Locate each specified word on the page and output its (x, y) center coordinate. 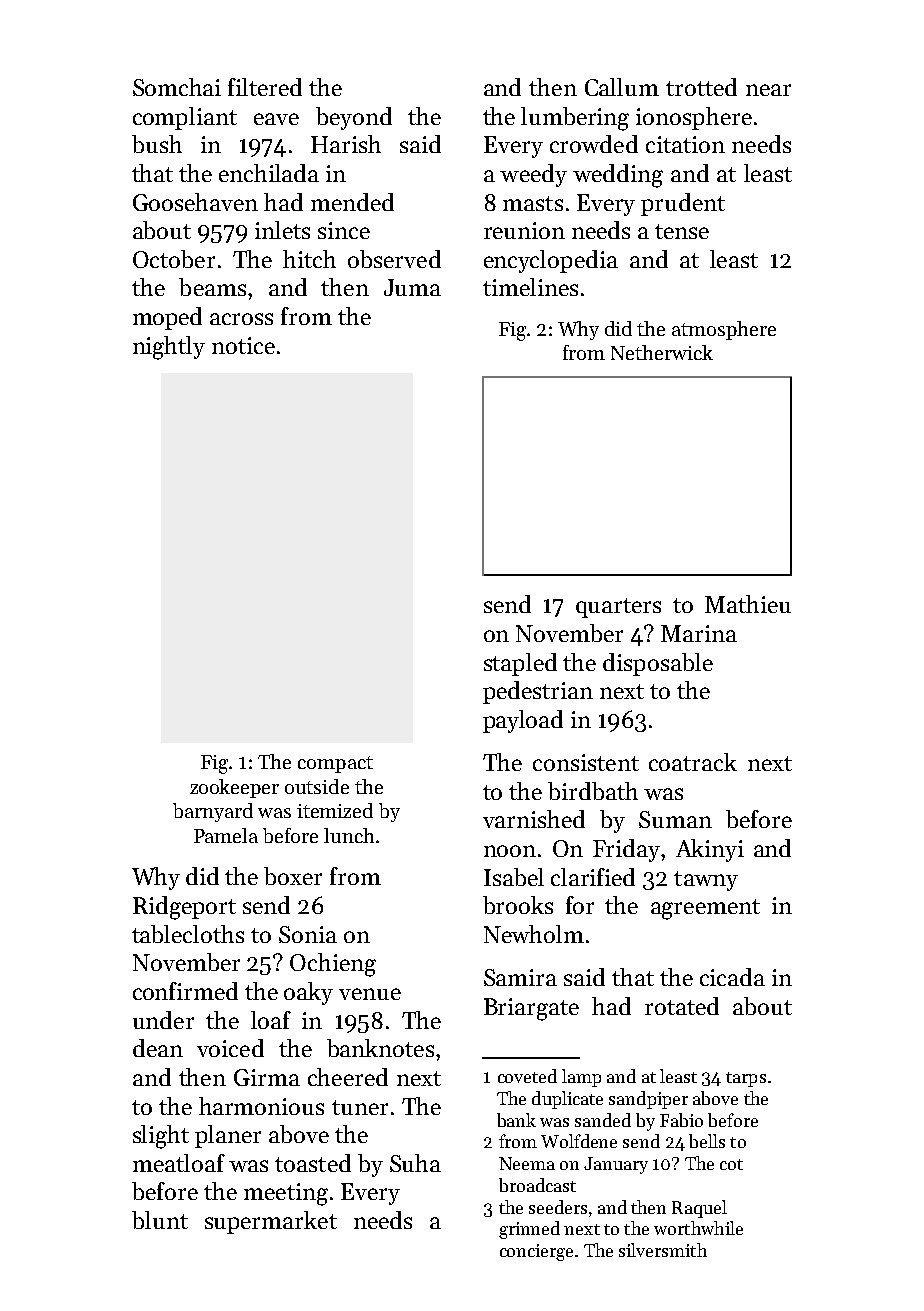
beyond (354, 118)
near (768, 90)
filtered (265, 87)
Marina (699, 633)
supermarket (271, 1222)
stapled (520, 664)
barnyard (213, 812)
